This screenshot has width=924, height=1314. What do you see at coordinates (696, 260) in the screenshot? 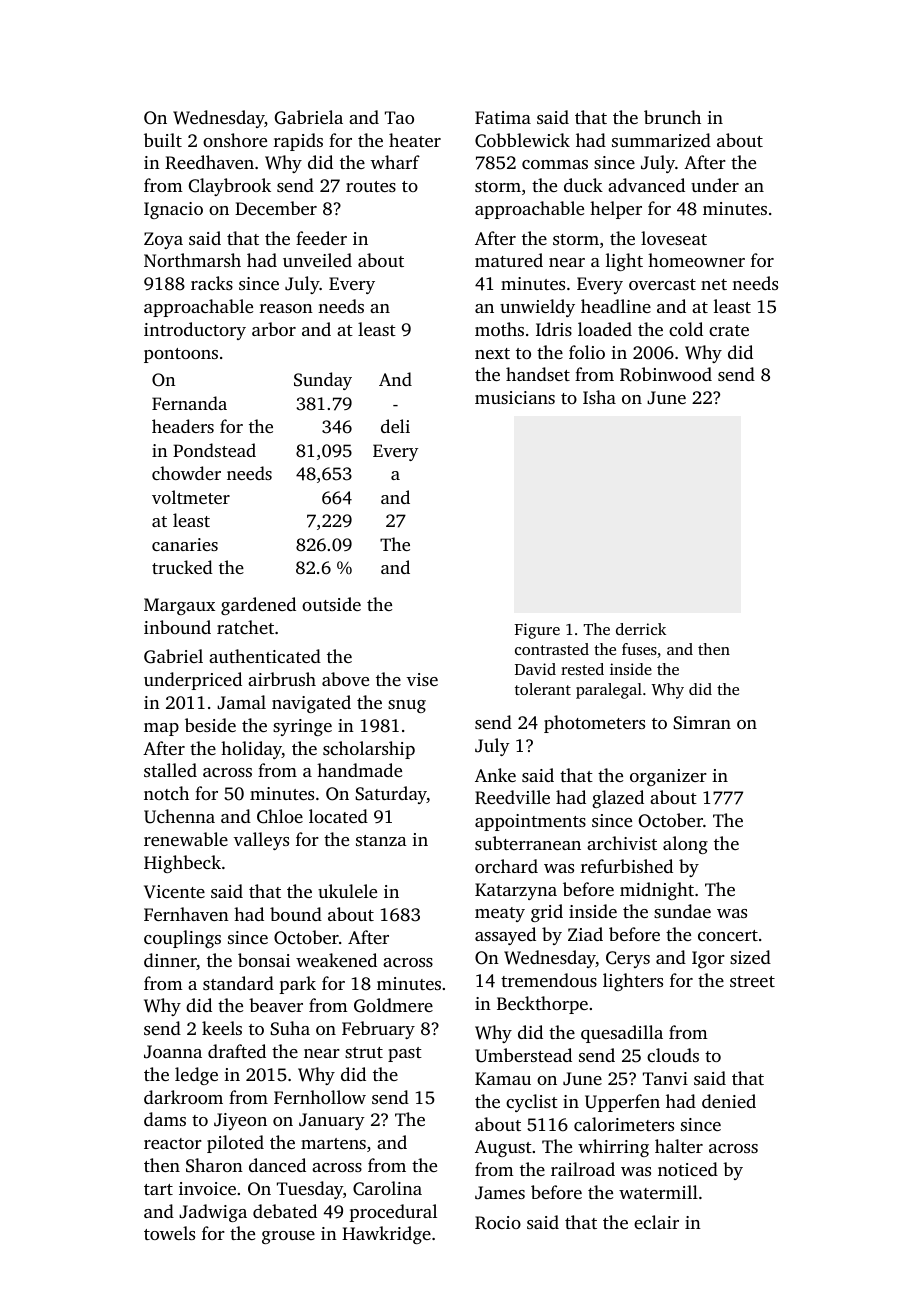
I see `homeowner` at bounding box center [696, 260].
